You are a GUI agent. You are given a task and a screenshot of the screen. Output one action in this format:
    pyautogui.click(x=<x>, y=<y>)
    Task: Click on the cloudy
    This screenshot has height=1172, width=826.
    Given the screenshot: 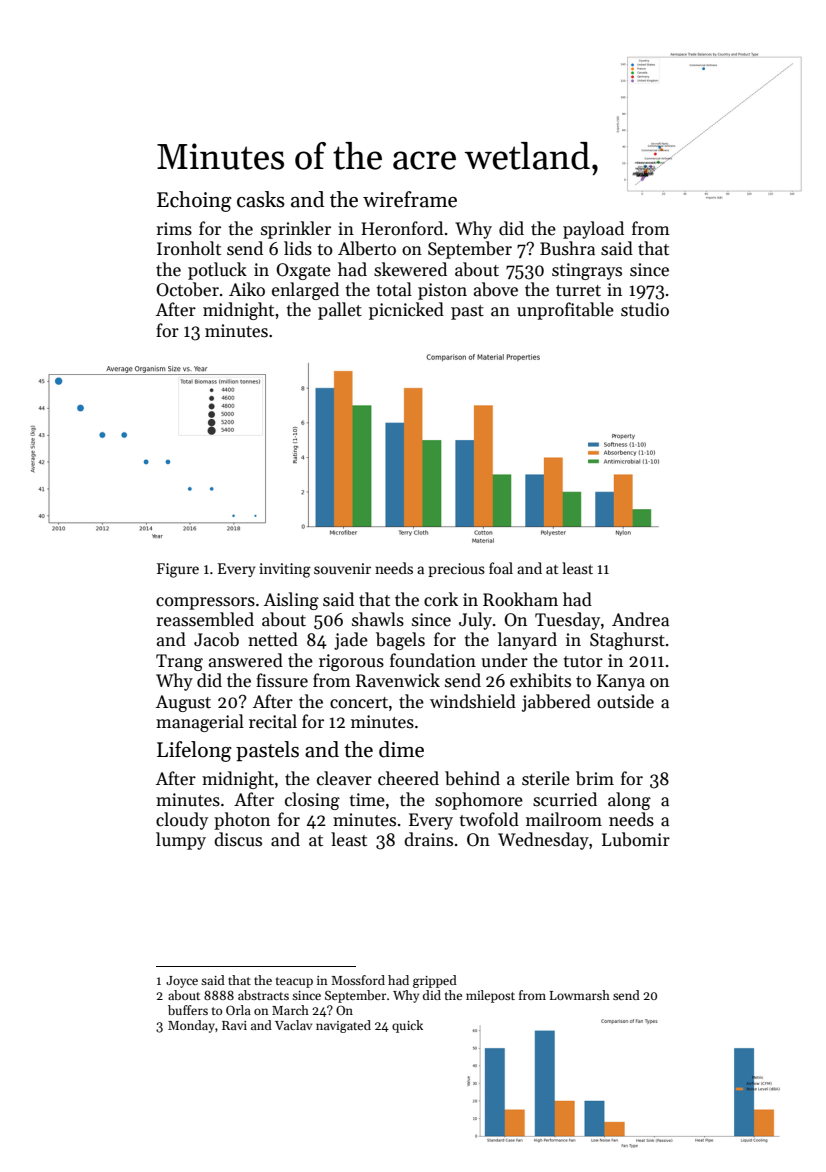 What is the action you would take?
    pyautogui.click(x=182, y=821)
